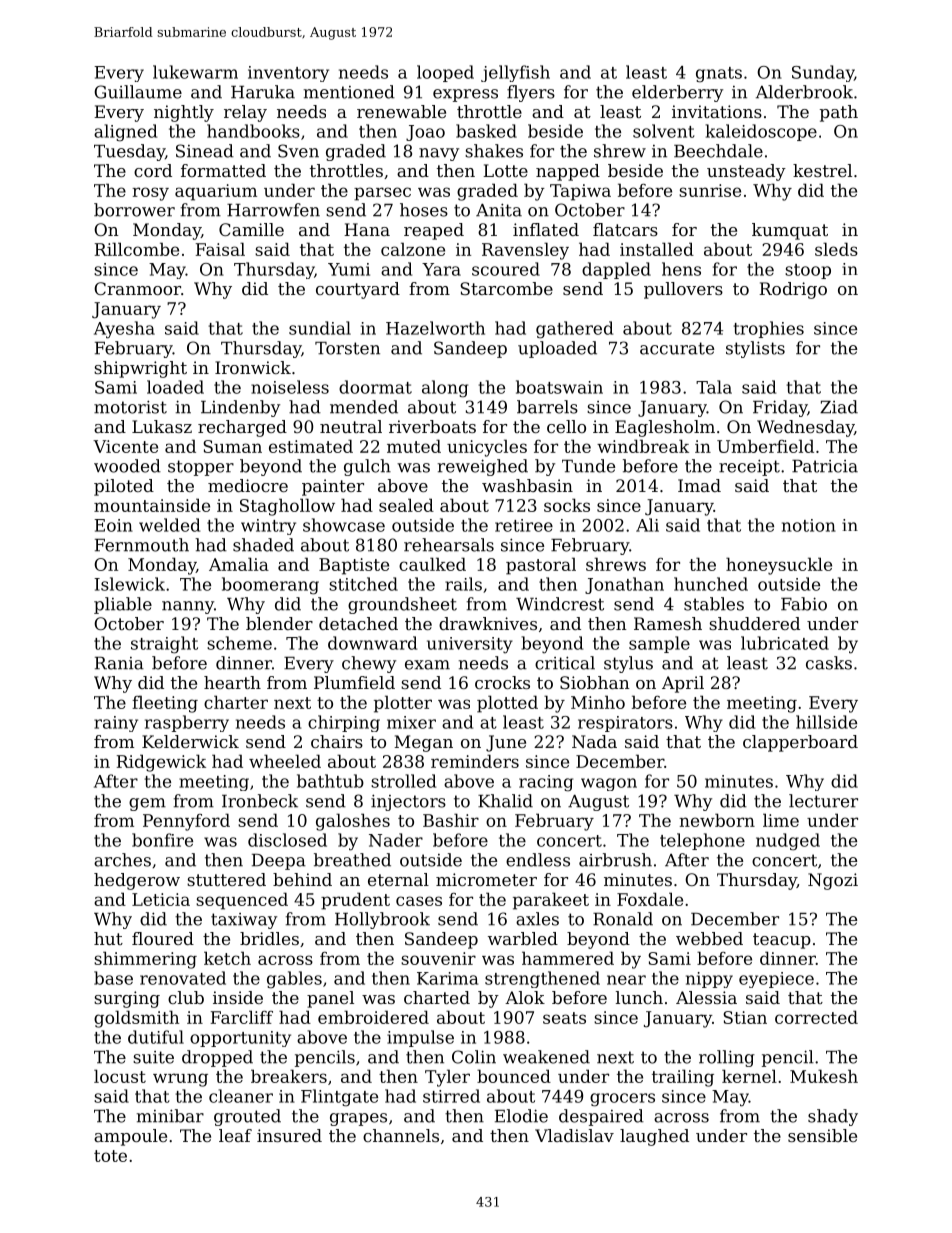 The height and width of the screenshot is (1233, 952). What do you see at coordinates (142, 545) in the screenshot?
I see `Fernmouth` at bounding box center [142, 545].
